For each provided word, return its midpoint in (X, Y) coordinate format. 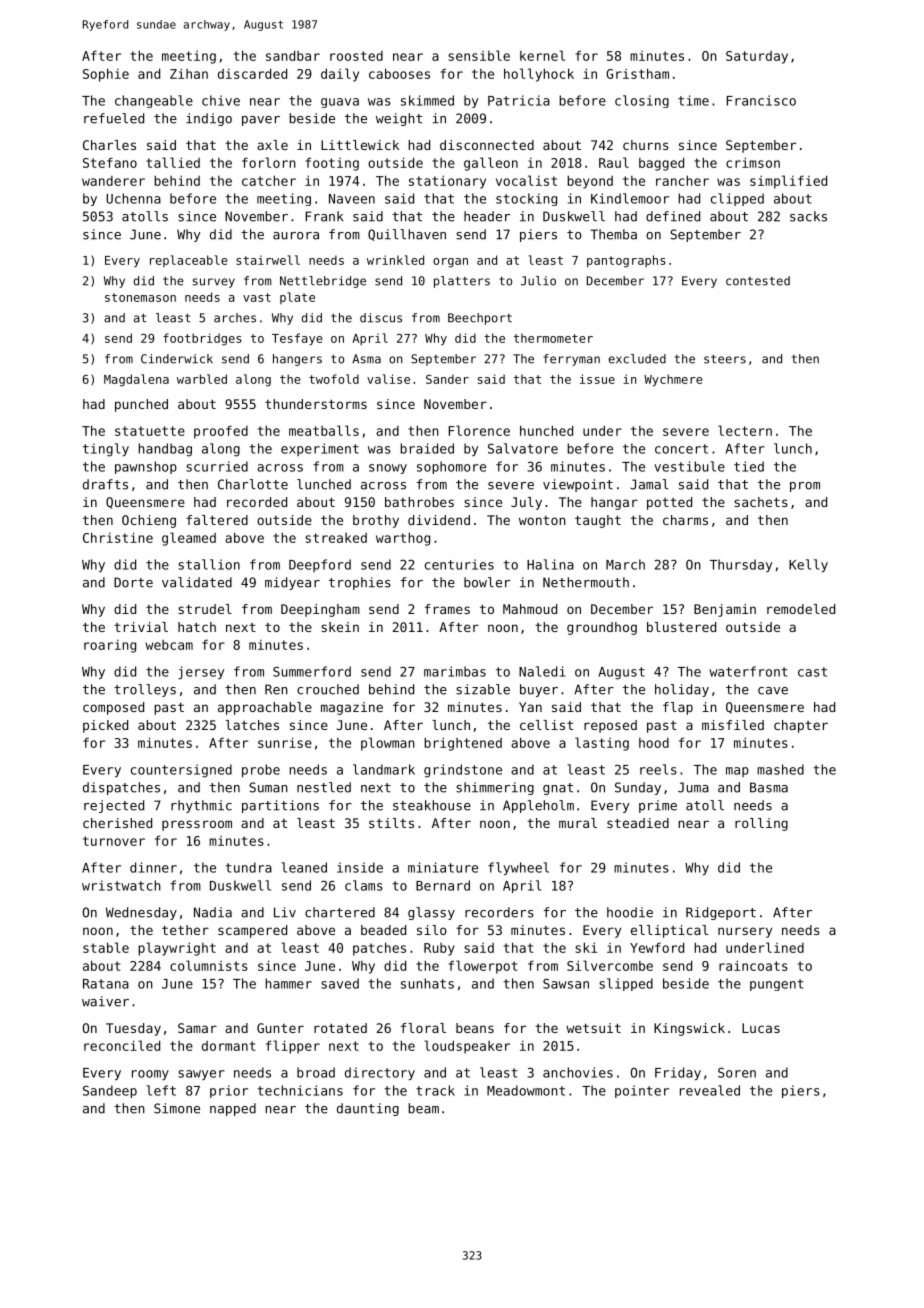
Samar (197, 1028)
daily (340, 75)
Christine (118, 537)
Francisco (761, 100)
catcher (269, 180)
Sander (447, 379)
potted (669, 503)
